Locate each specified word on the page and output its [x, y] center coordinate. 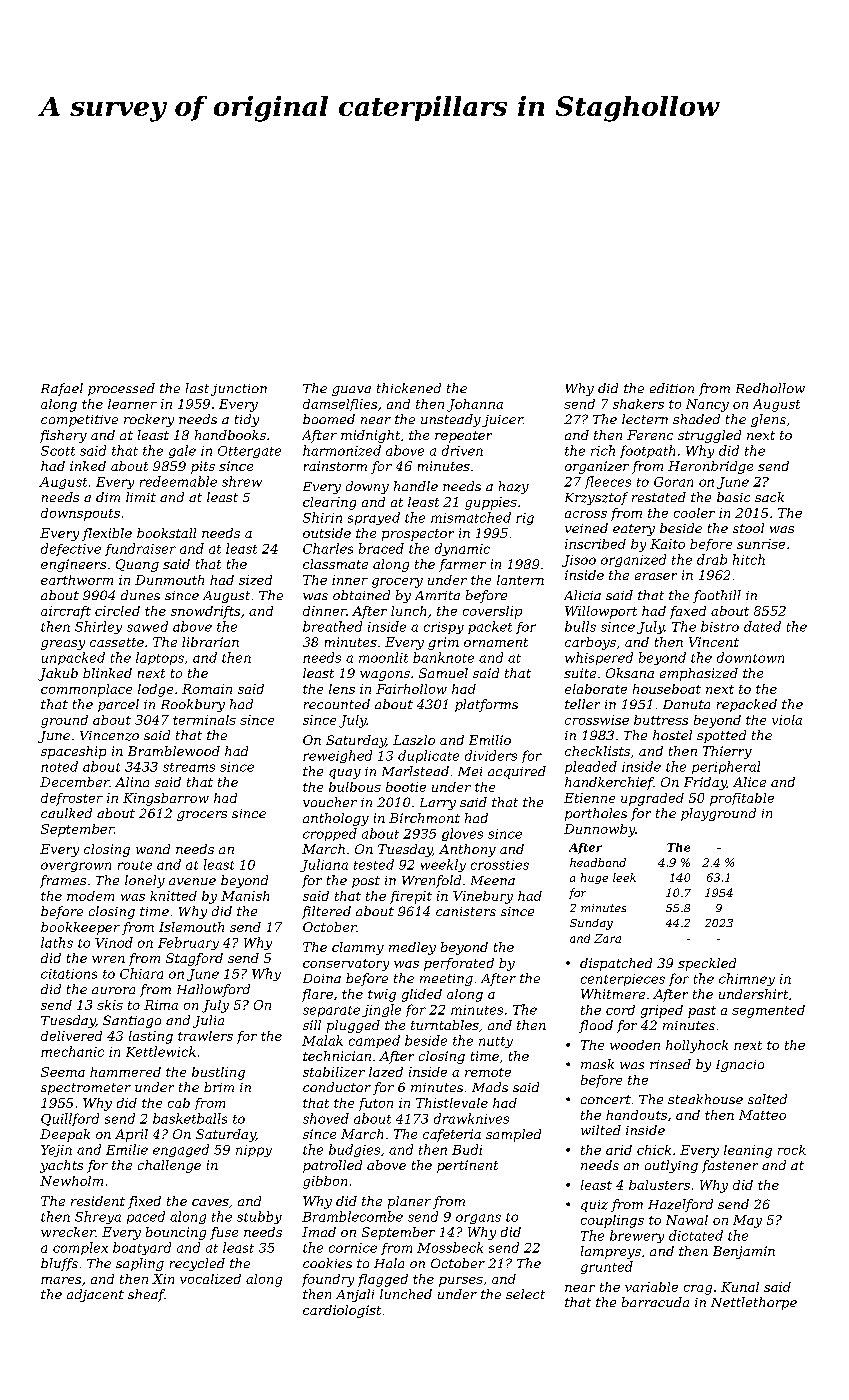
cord [620, 1010]
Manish [245, 896]
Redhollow [770, 388]
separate [331, 1011]
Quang [137, 565]
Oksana [630, 673]
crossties [500, 865]
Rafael [62, 389]
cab [179, 1103]
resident [98, 1201]
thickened [409, 388]
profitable [742, 799]
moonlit [383, 657]
